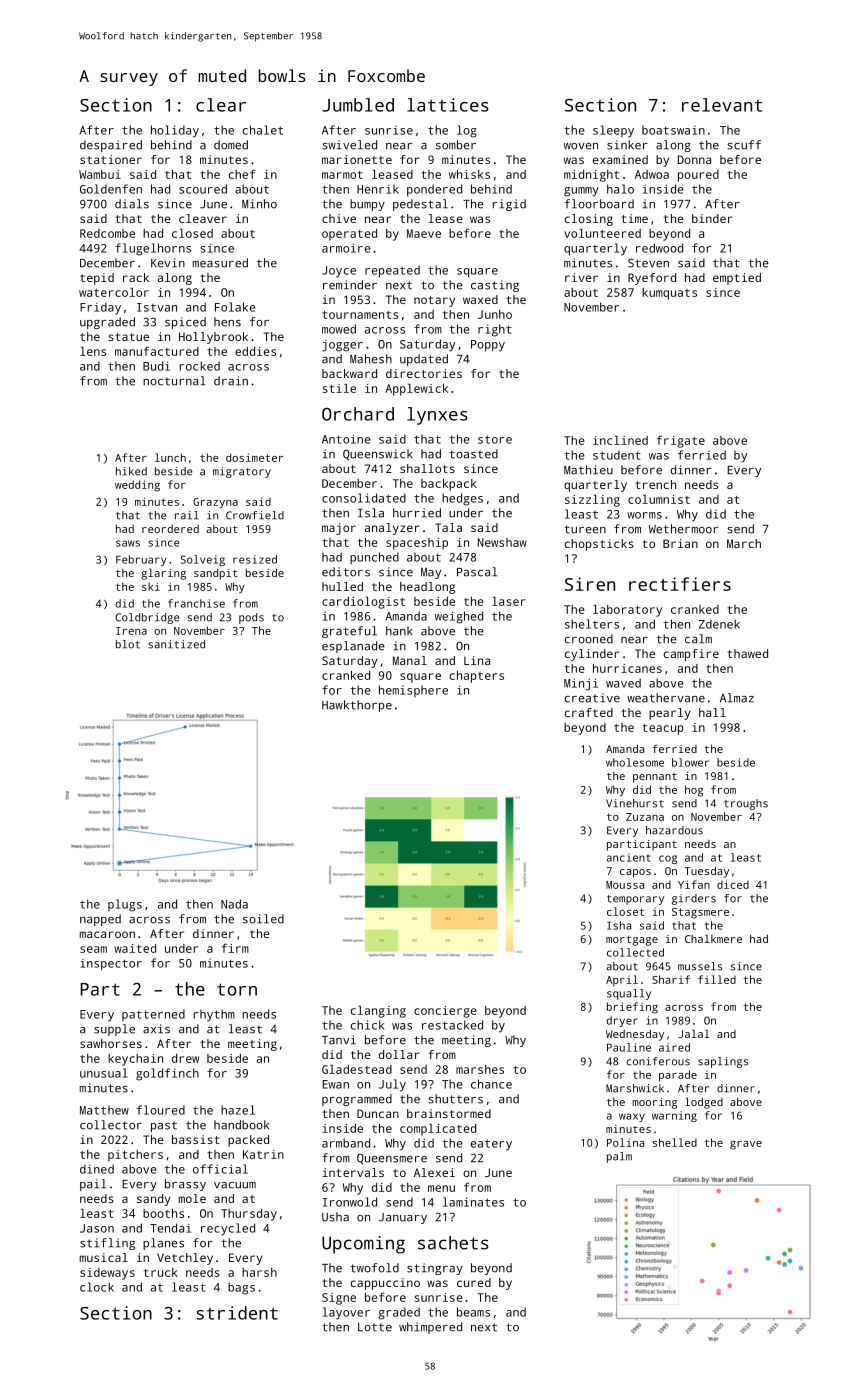  I want to click on volunteered, so click(602, 233).
